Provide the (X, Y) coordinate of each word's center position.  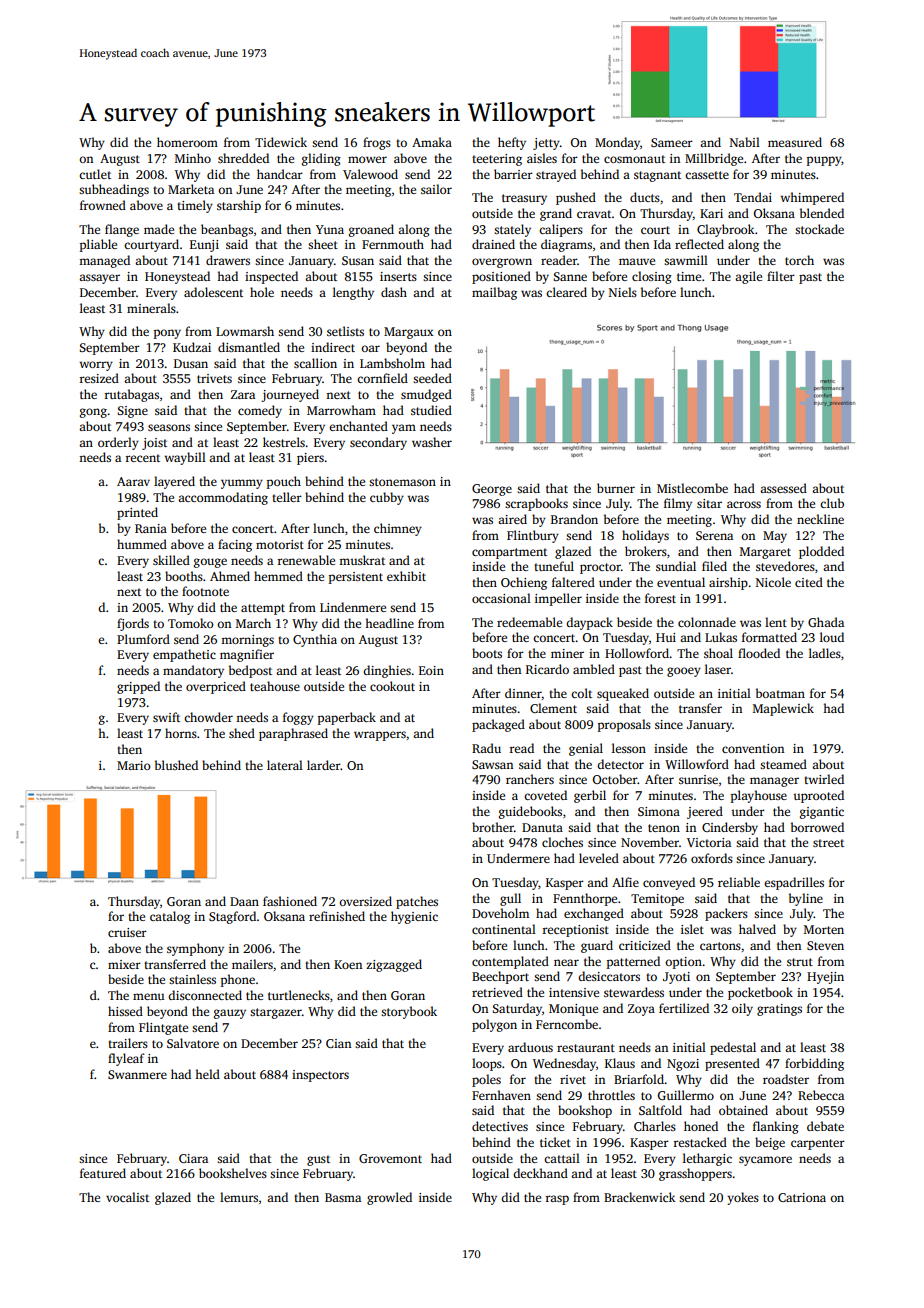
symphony (195, 949)
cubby (387, 498)
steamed (783, 764)
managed (104, 261)
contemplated (510, 962)
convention (753, 748)
